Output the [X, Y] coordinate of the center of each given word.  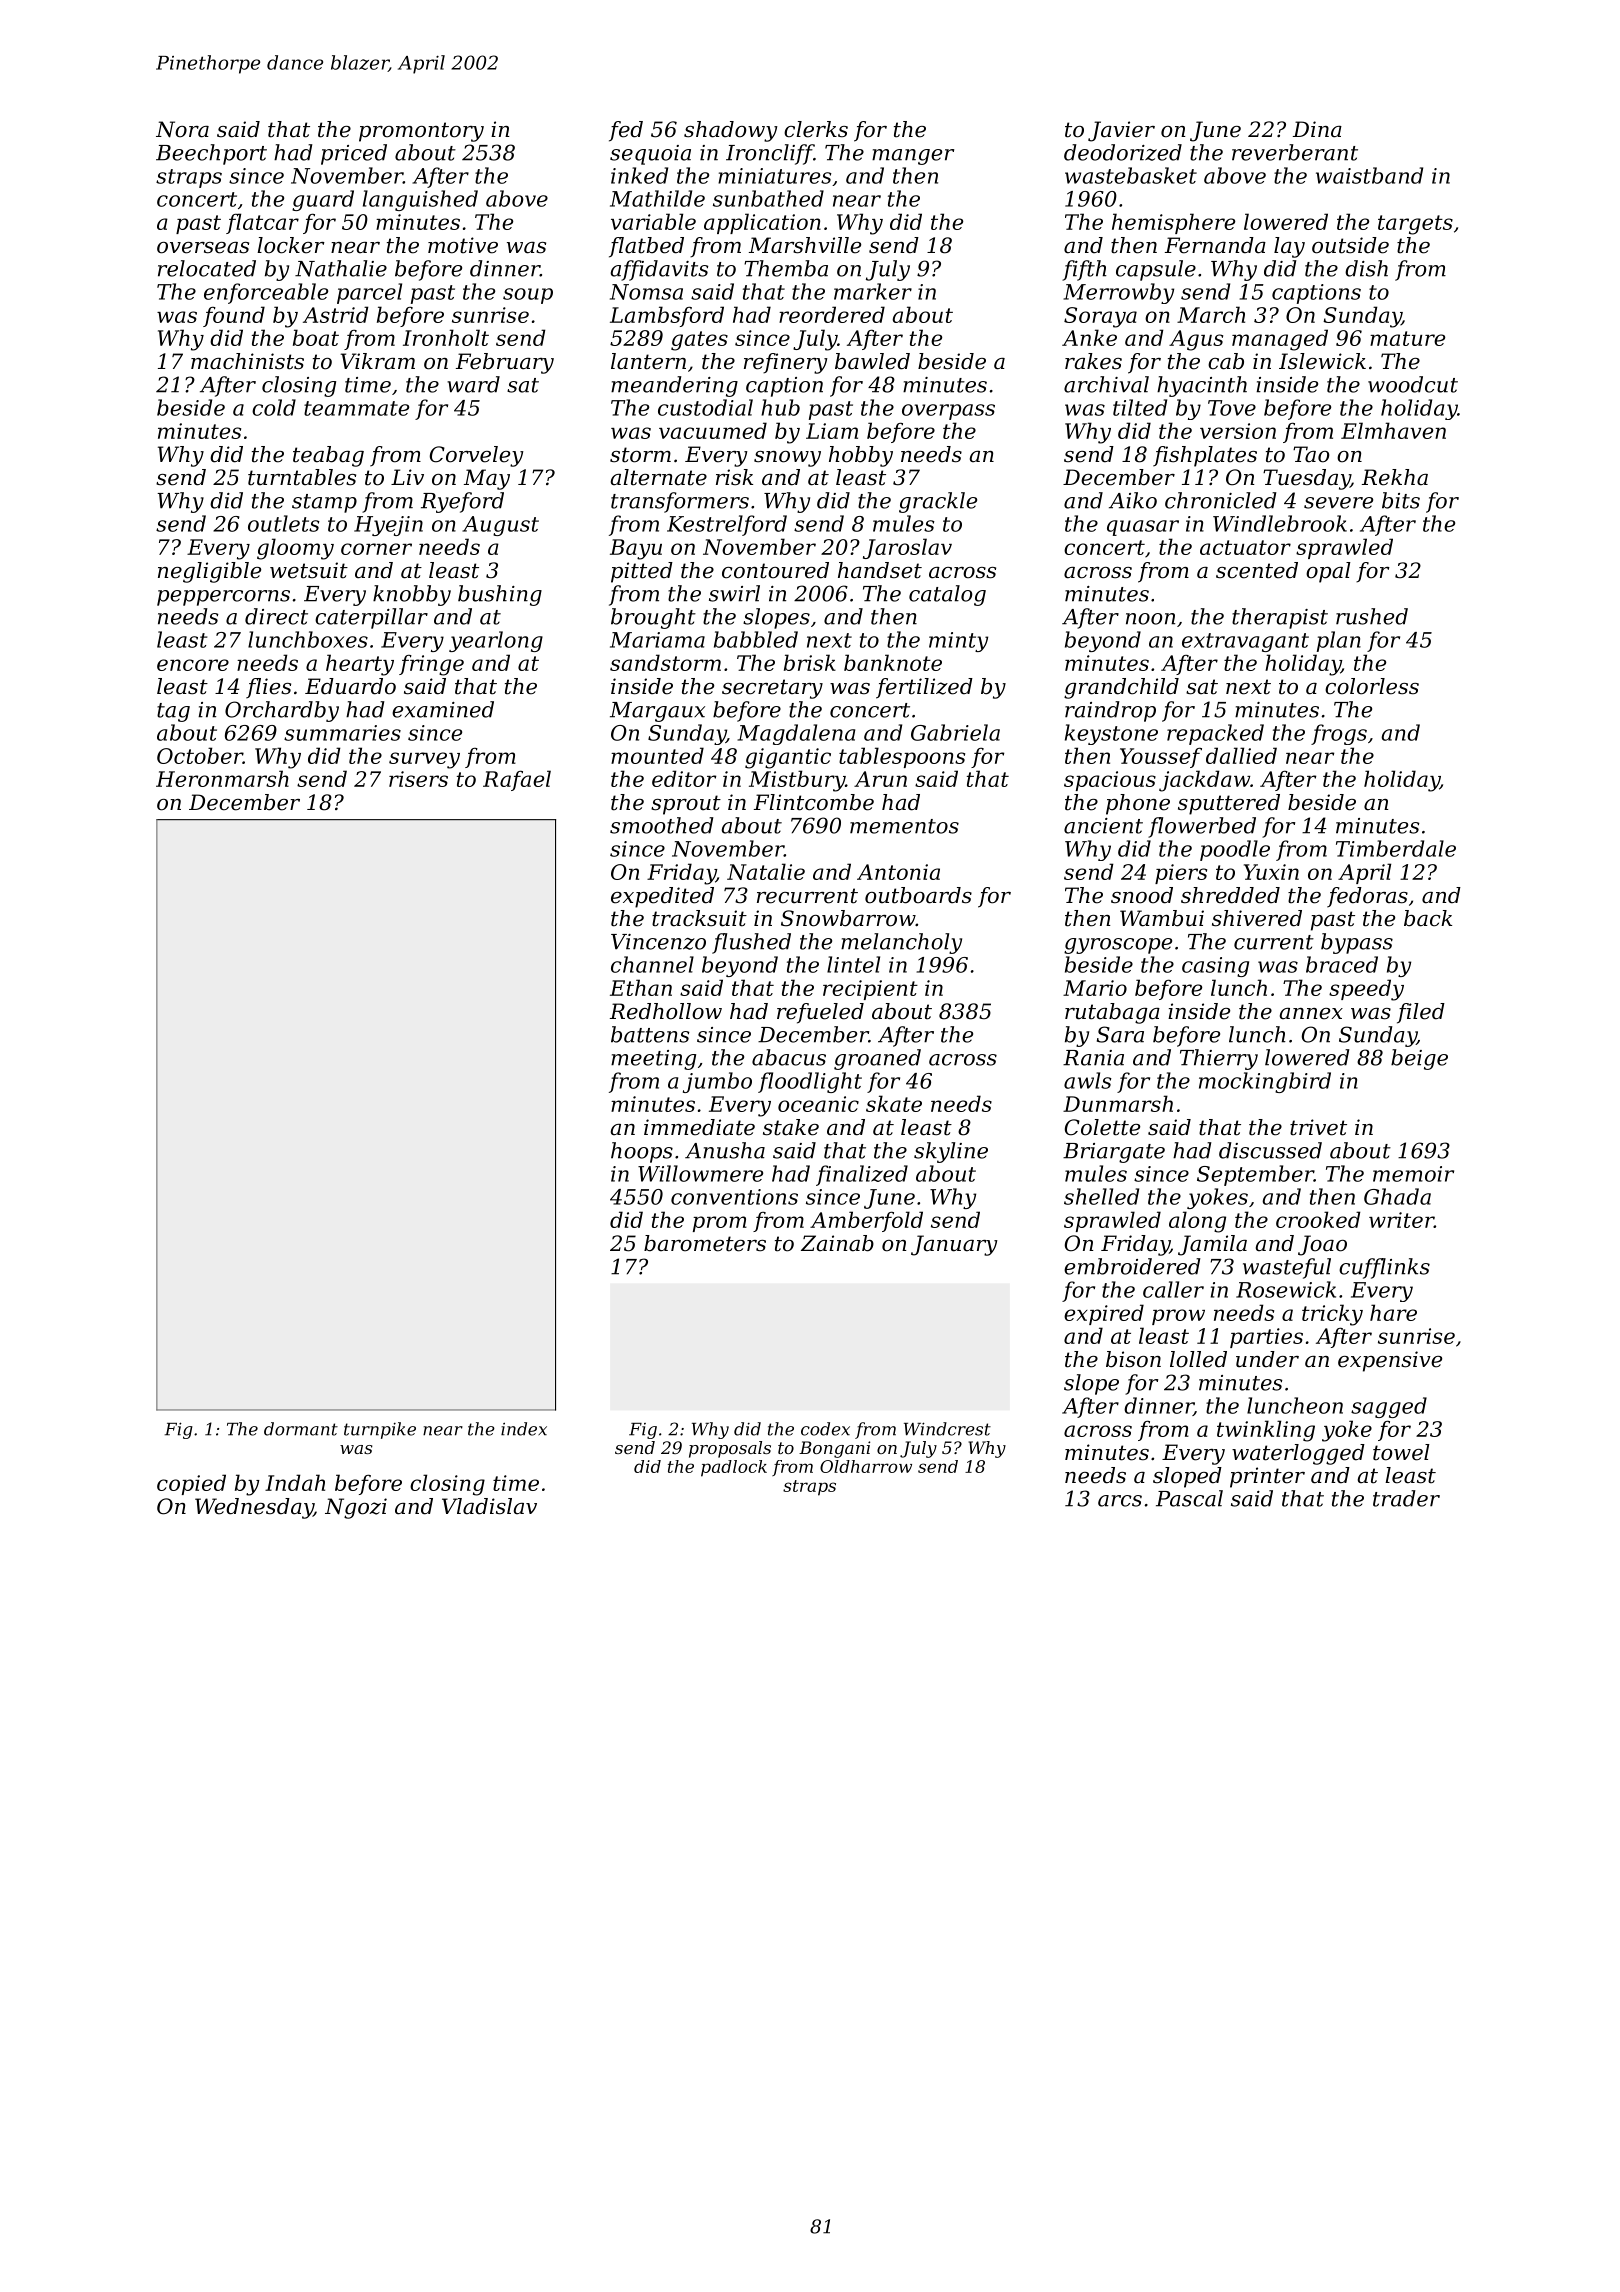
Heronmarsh [222, 778]
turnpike [380, 1430]
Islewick [1322, 361]
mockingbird [1265, 1082]
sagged [1389, 1407]
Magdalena [796, 734]
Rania [1093, 1058]
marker [873, 291]
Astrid [336, 314]
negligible [209, 572]
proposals [730, 1449]
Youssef [1161, 758]
